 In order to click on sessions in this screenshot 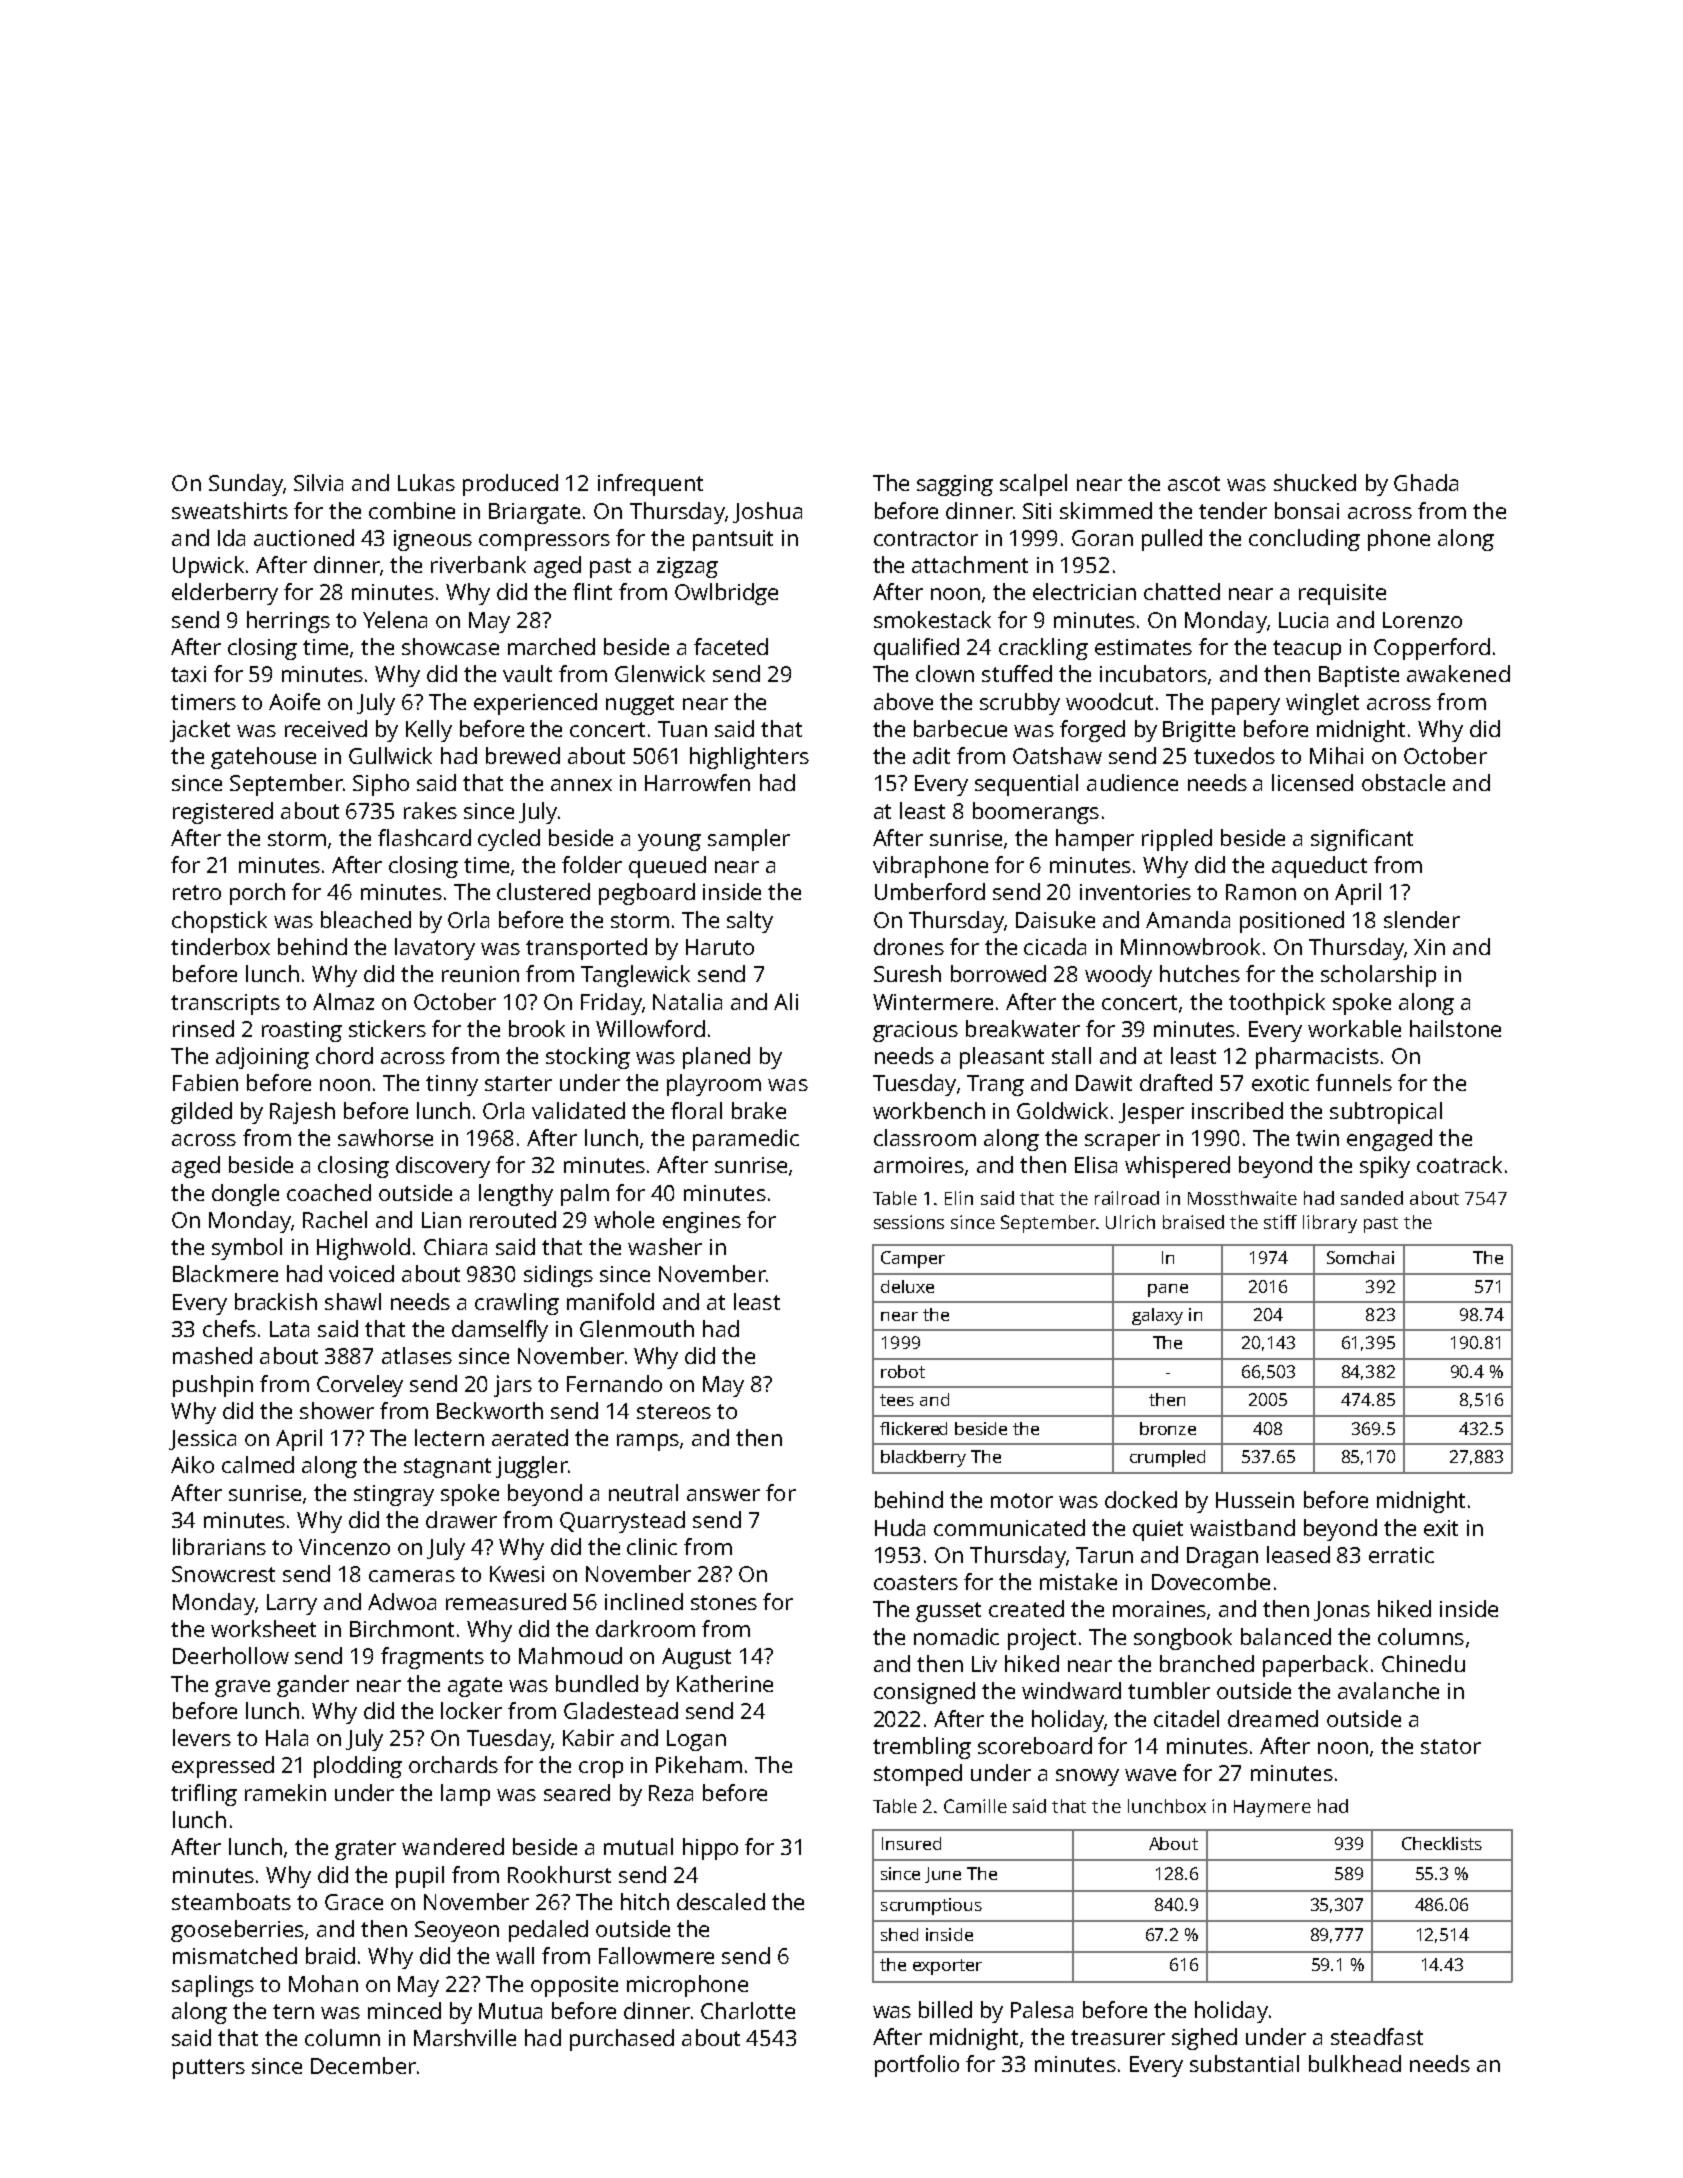, I will do `click(909, 1222)`.
